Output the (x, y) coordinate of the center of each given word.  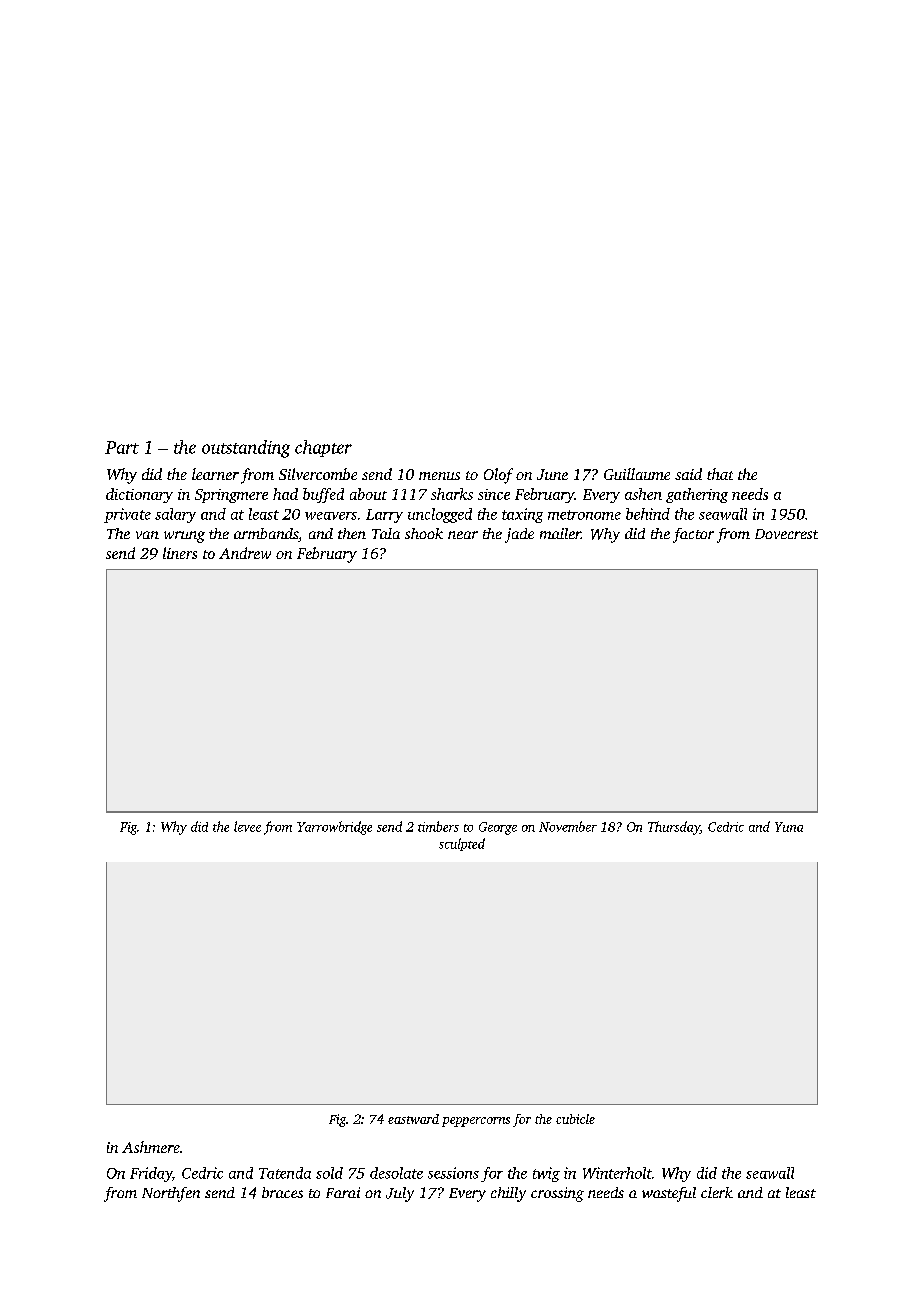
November (568, 826)
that (720, 474)
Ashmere (151, 1147)
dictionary (139, 495)
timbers (438, 826)
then (352, 533)
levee (247, 826)
